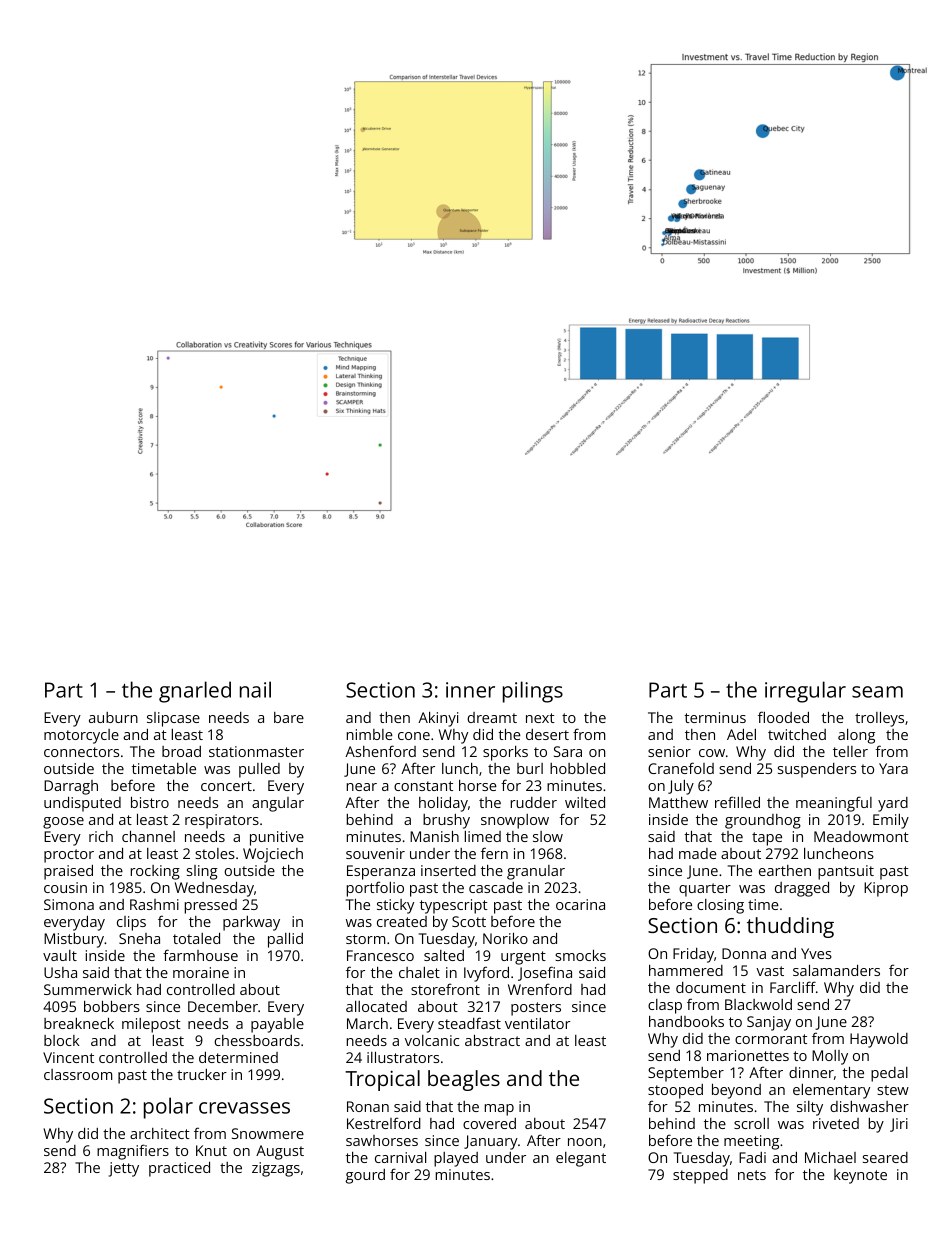  What do you see at coordinates (179, 1169) in the image?
I see `practiced` at bounding box center [179, 1169].
